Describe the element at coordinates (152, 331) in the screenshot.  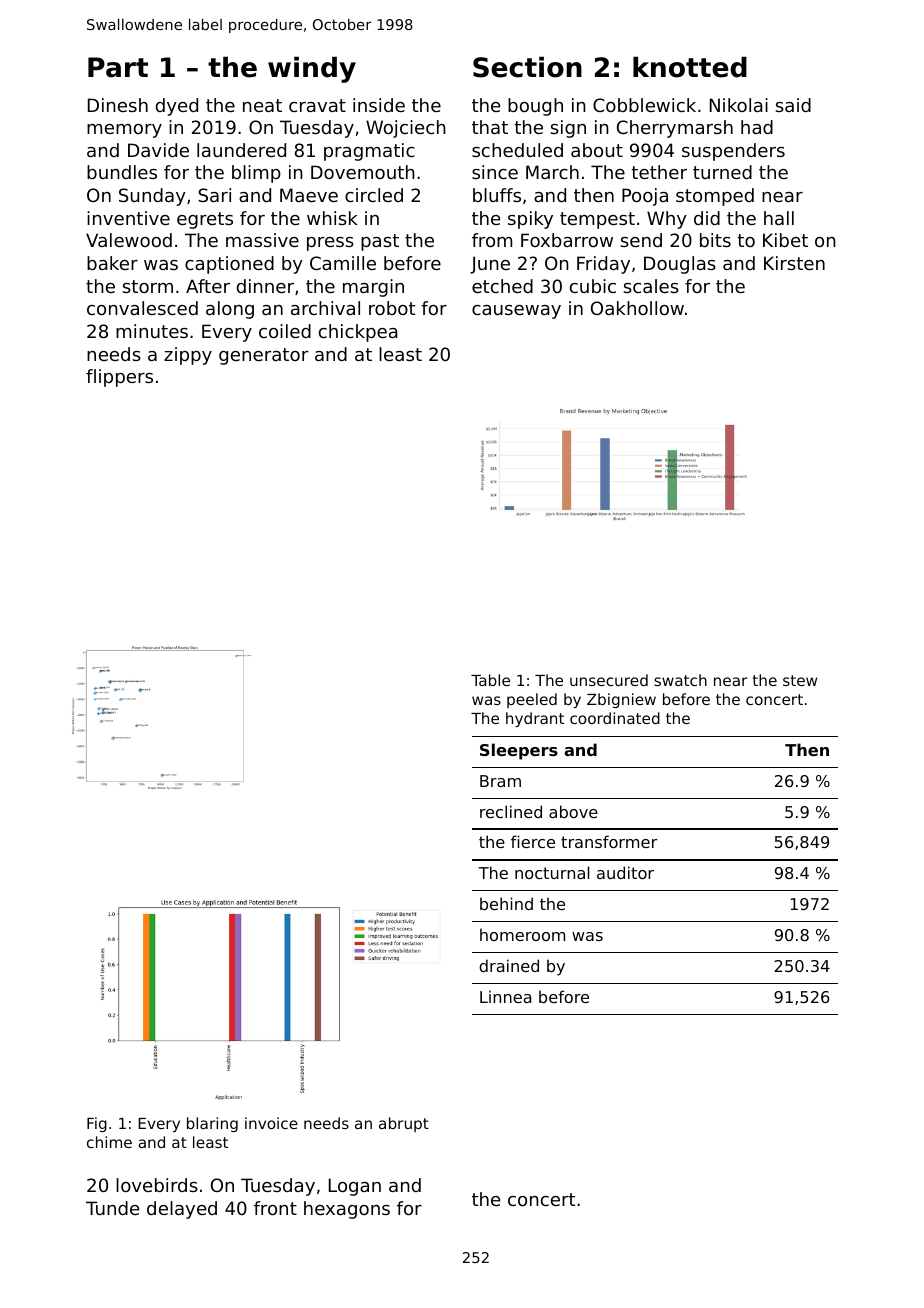
I see `minutes` at that location.
